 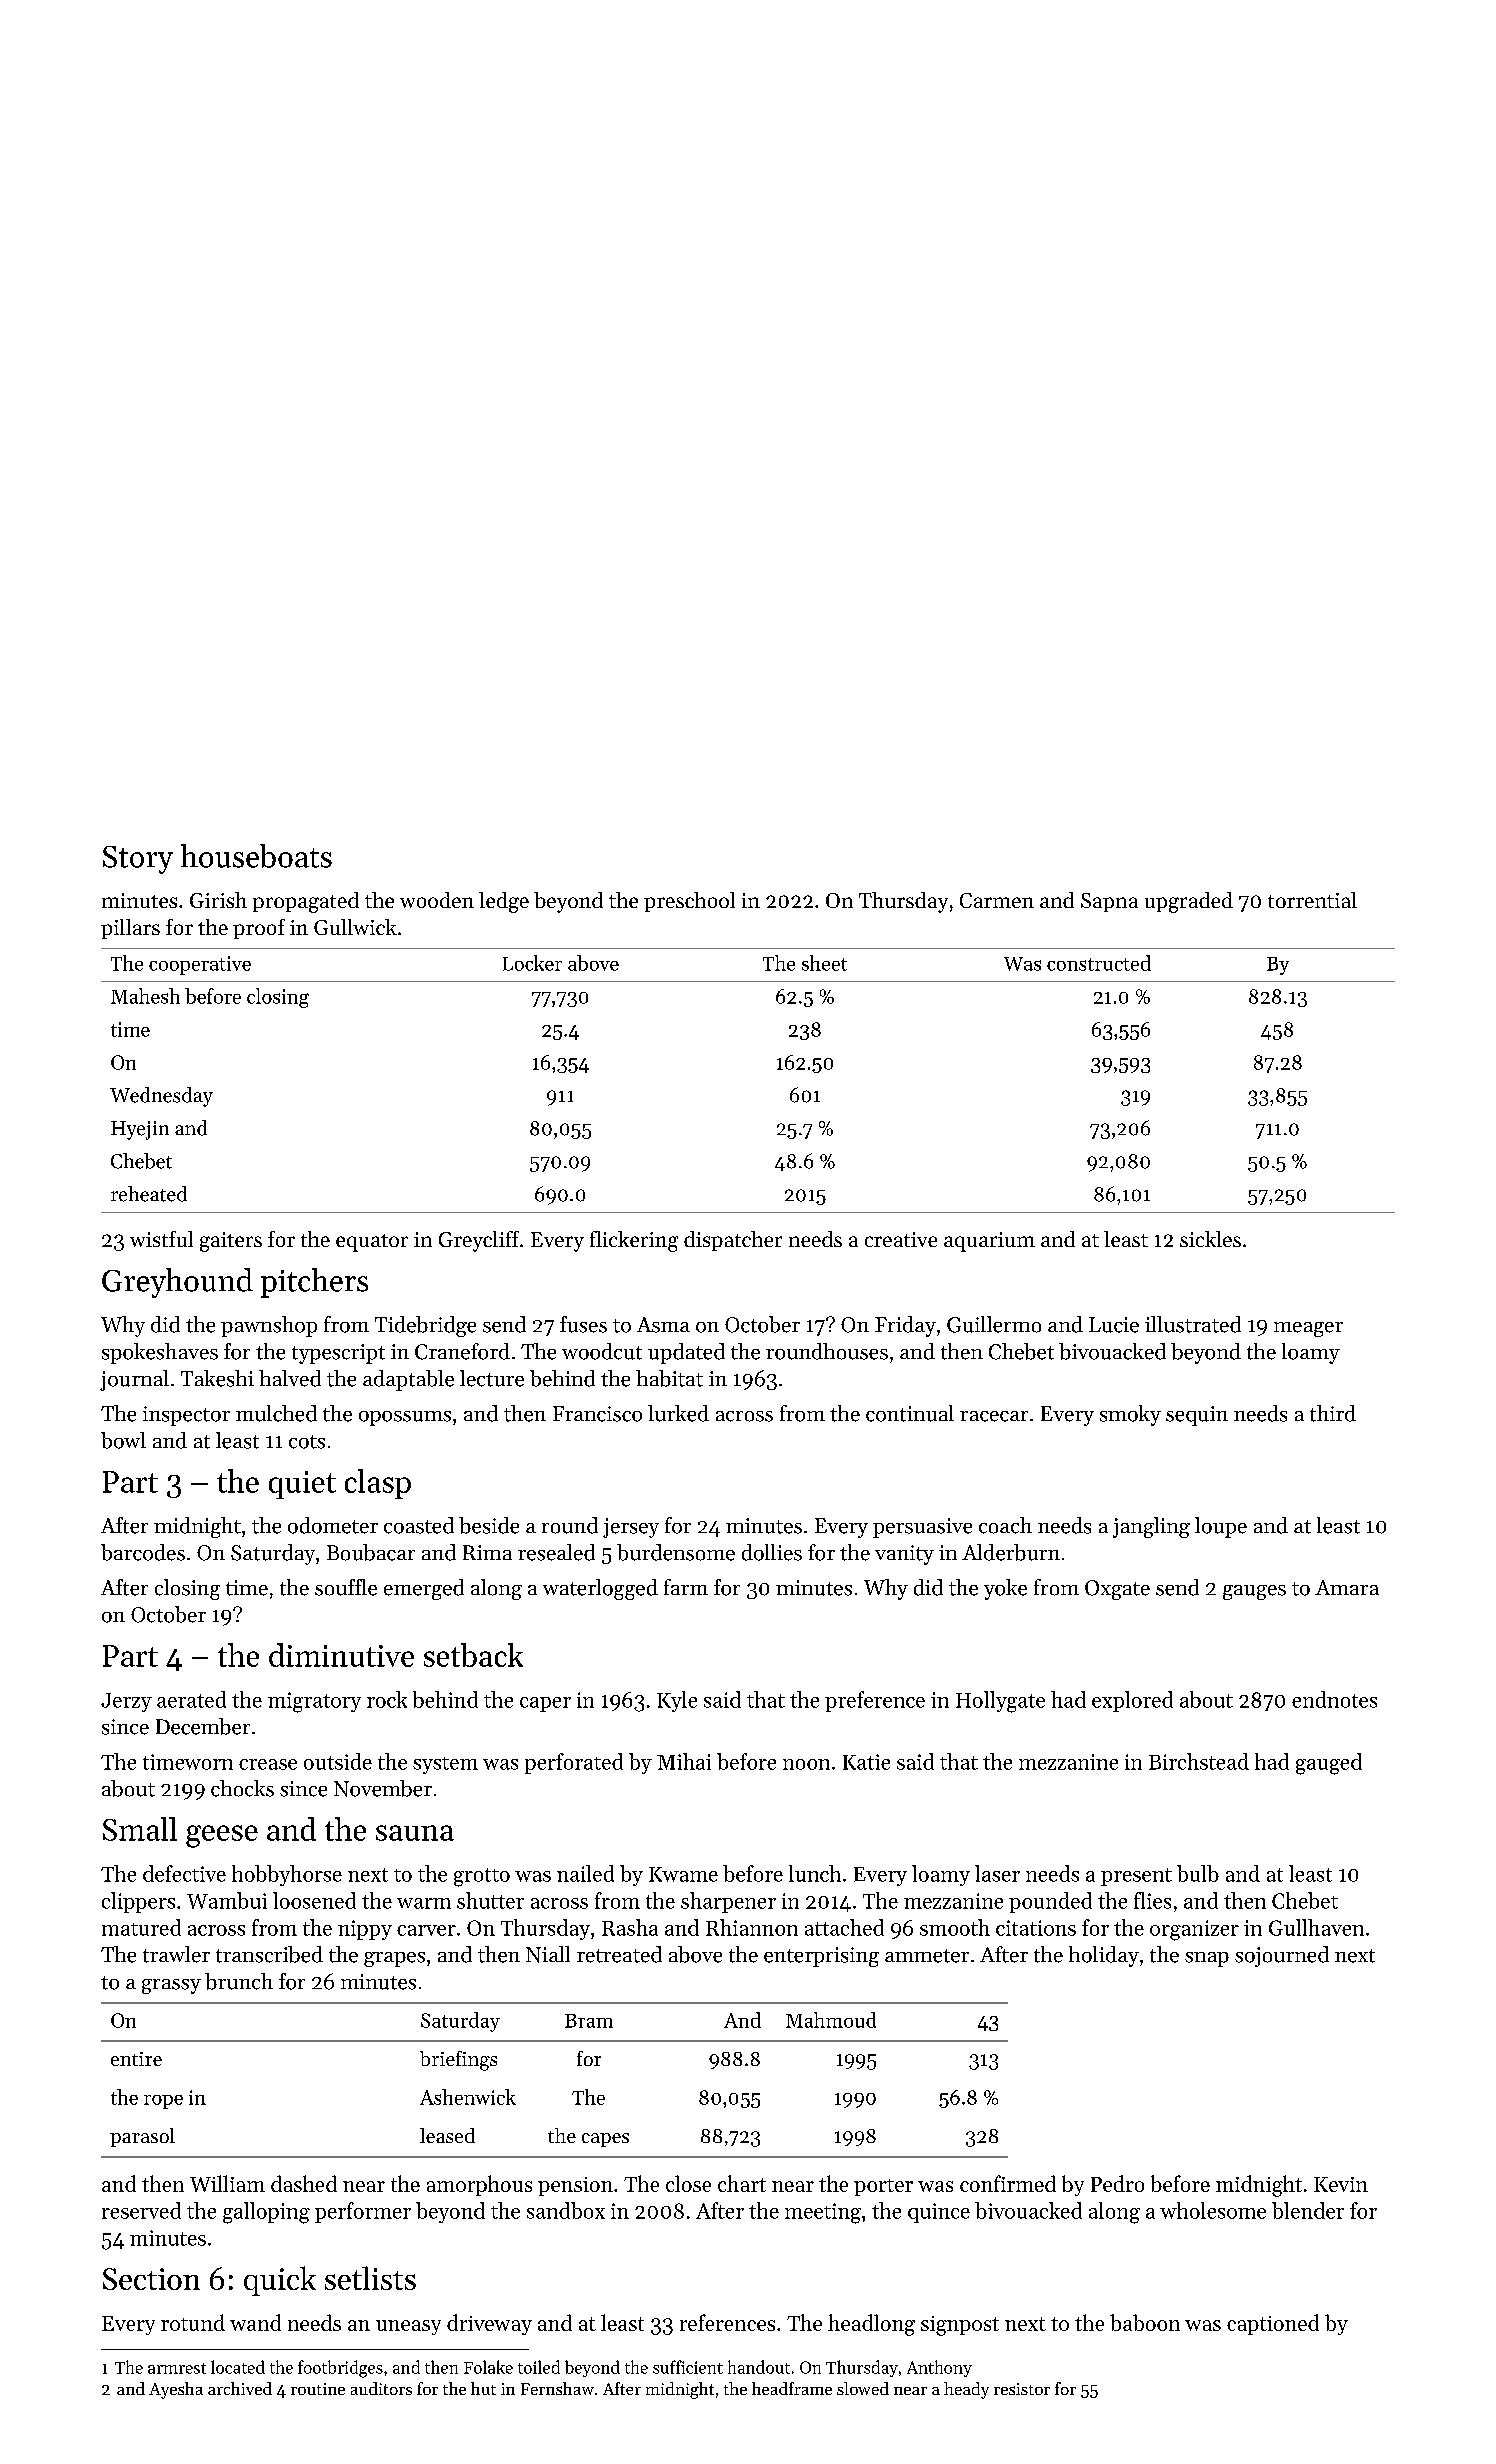 What do you see at coordinates (806, 1764) in the screenshot?
I see `noon` at bounding box center [806, 1764].
